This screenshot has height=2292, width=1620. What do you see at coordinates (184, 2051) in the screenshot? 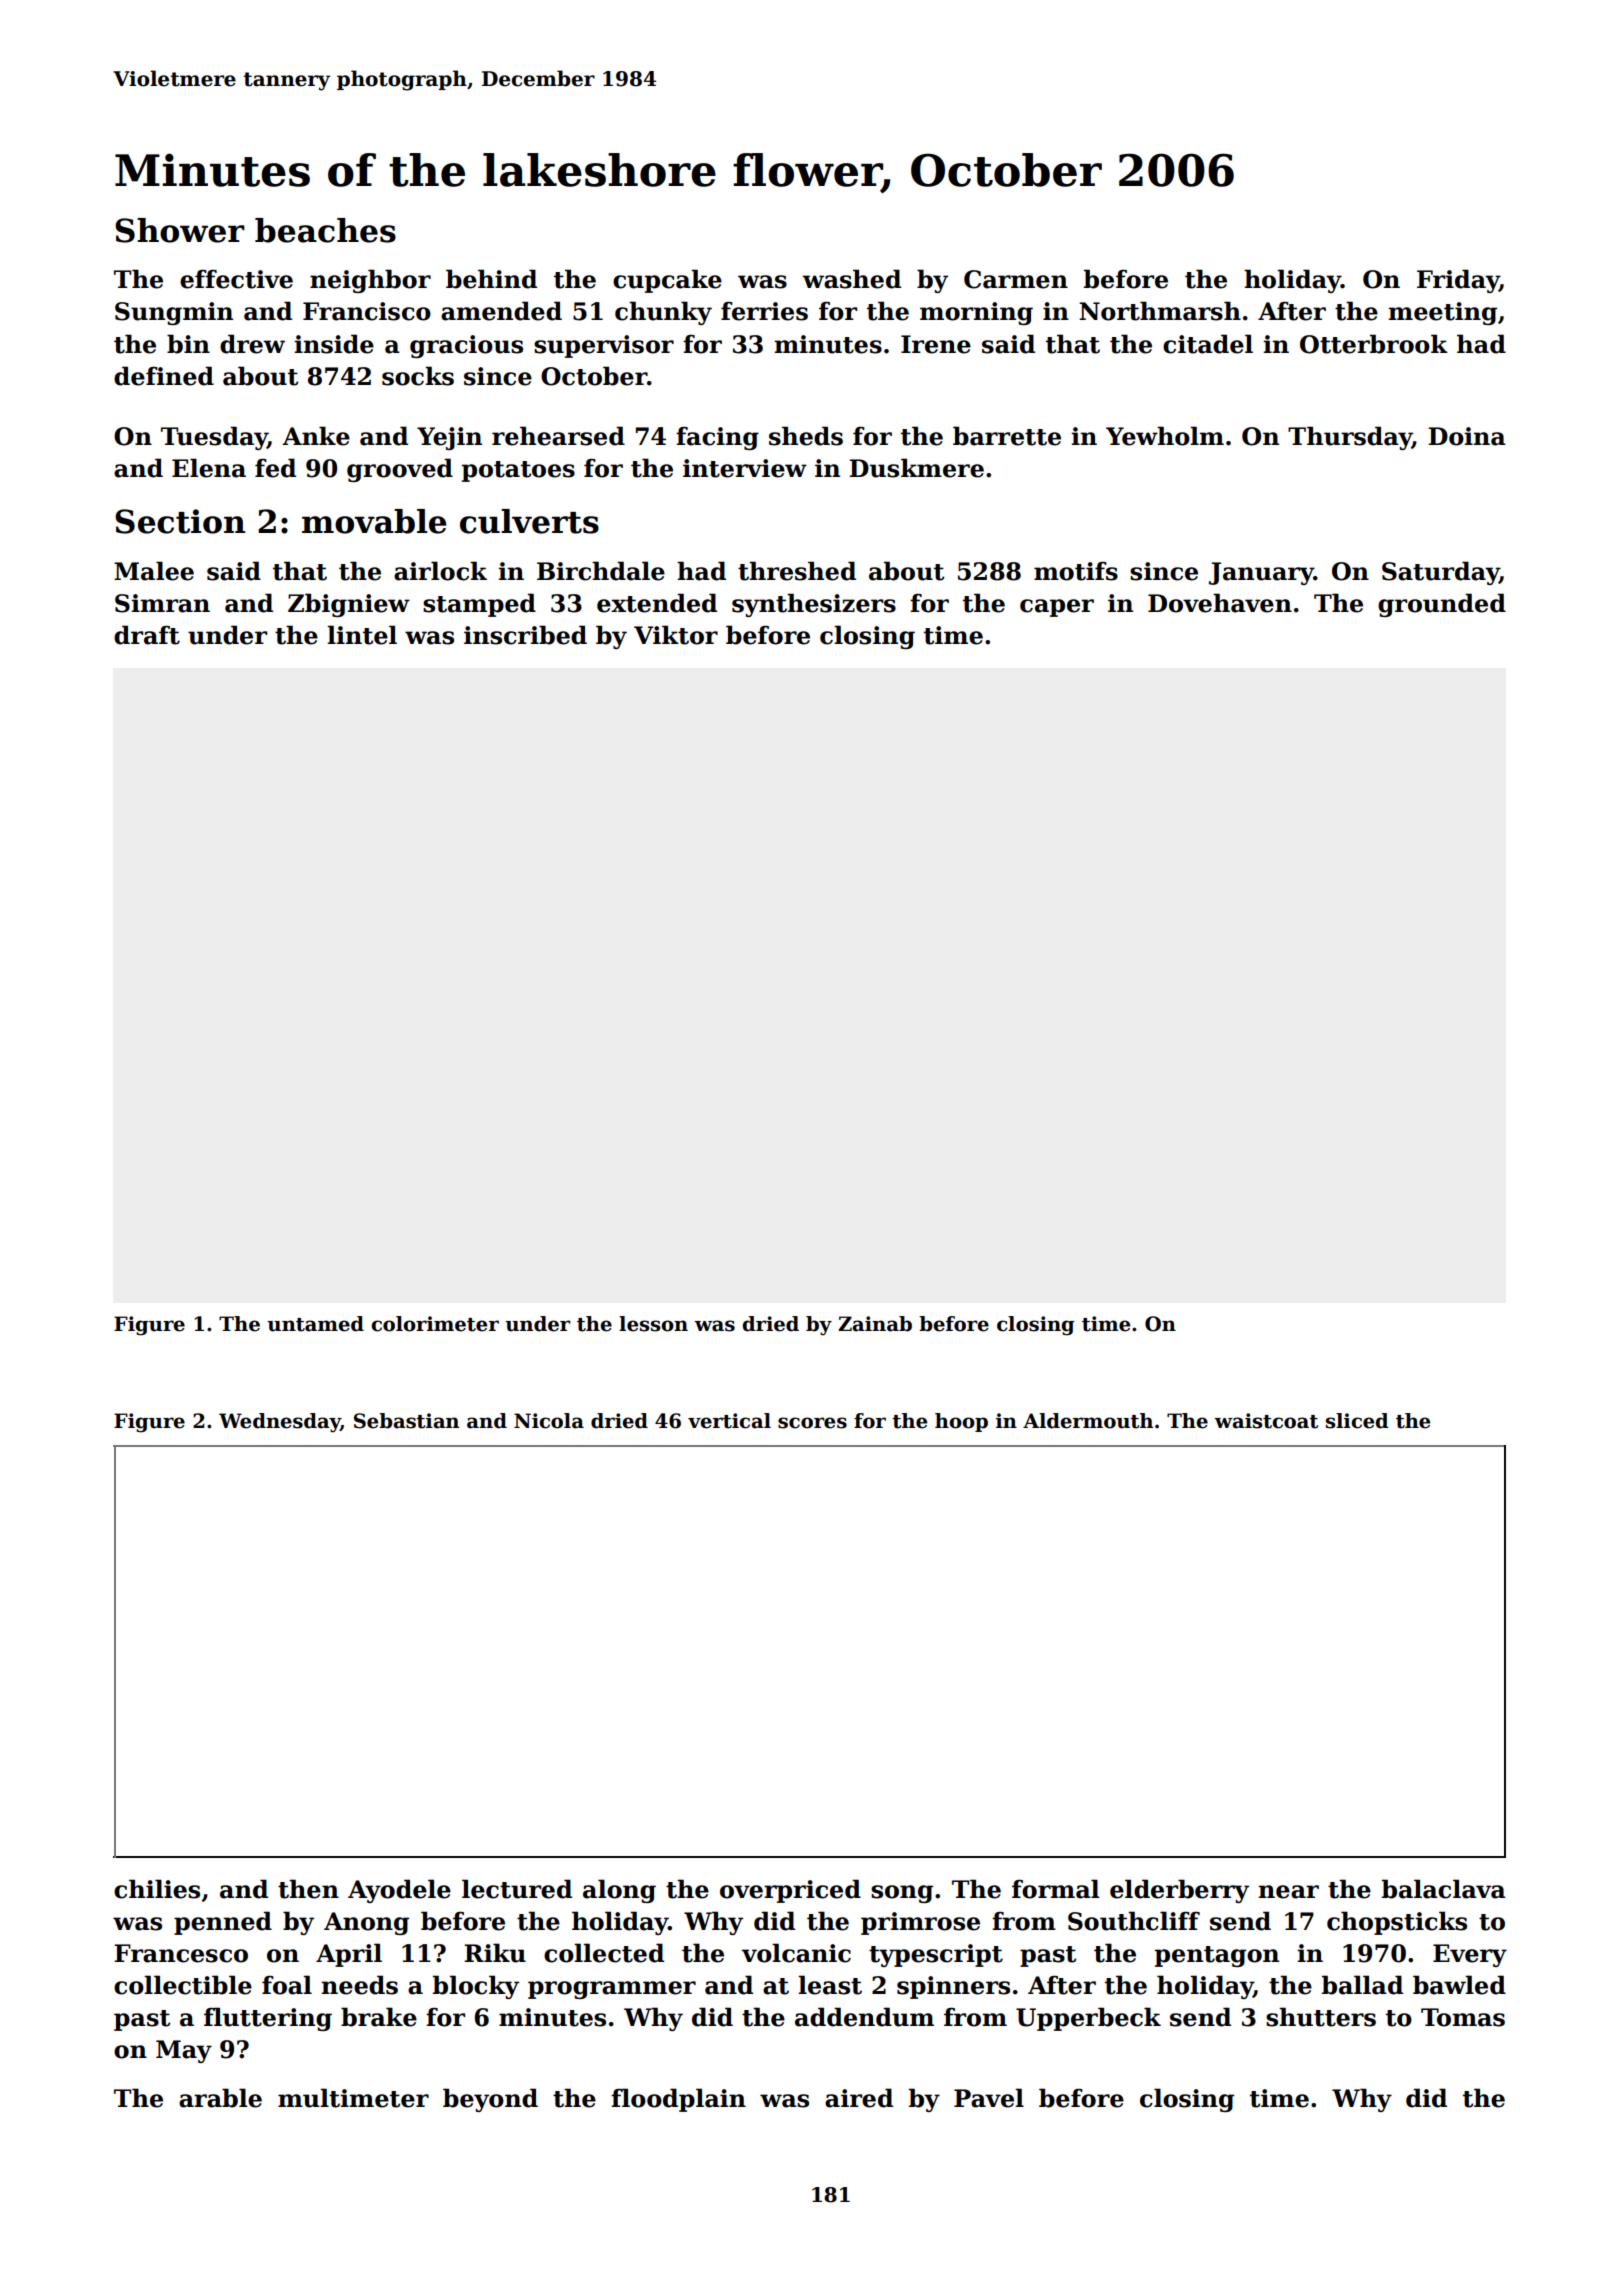
I see `May` at bounding box center [184, 2051].
